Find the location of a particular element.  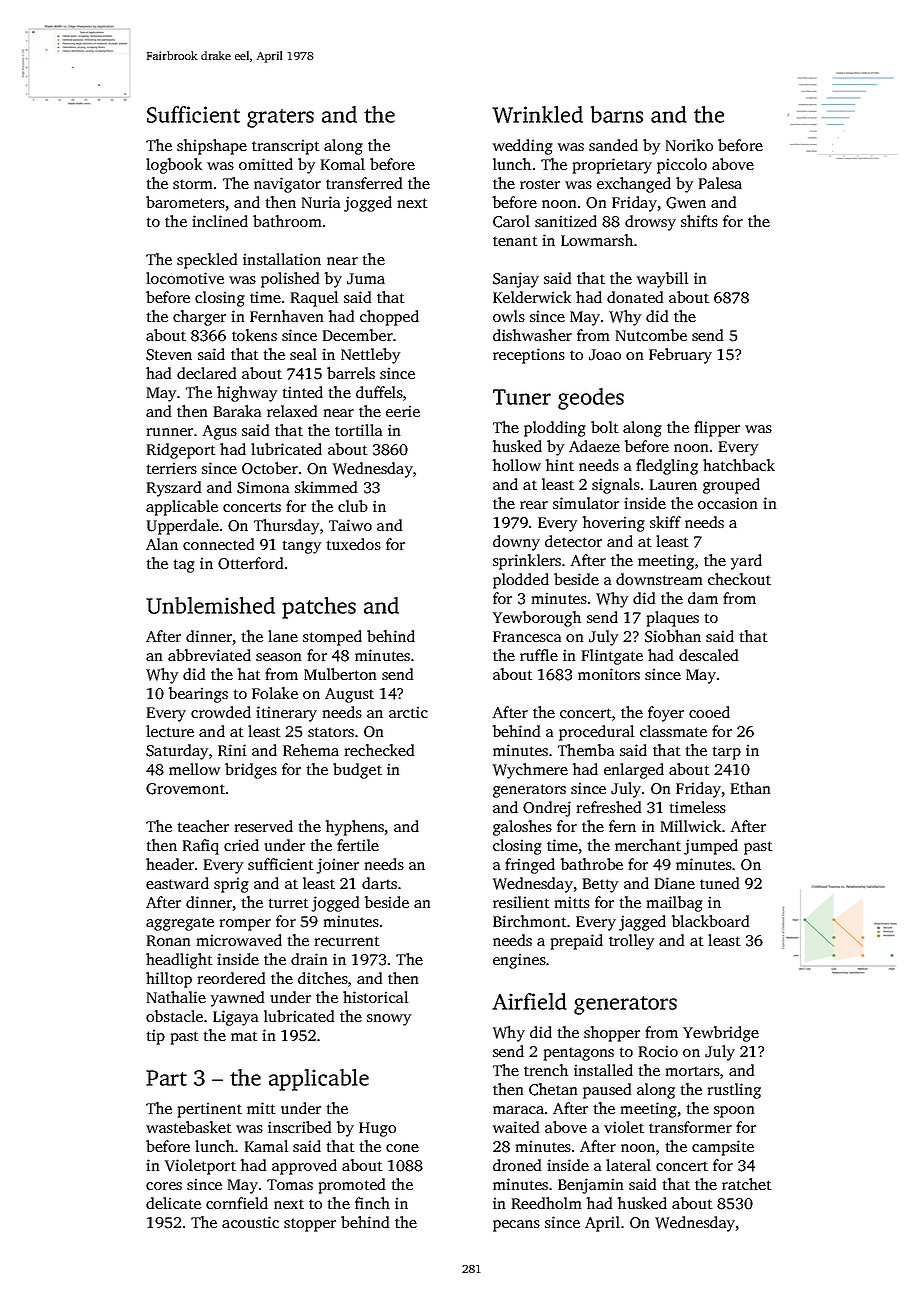

barometers is located at coordinates (185, 202).
